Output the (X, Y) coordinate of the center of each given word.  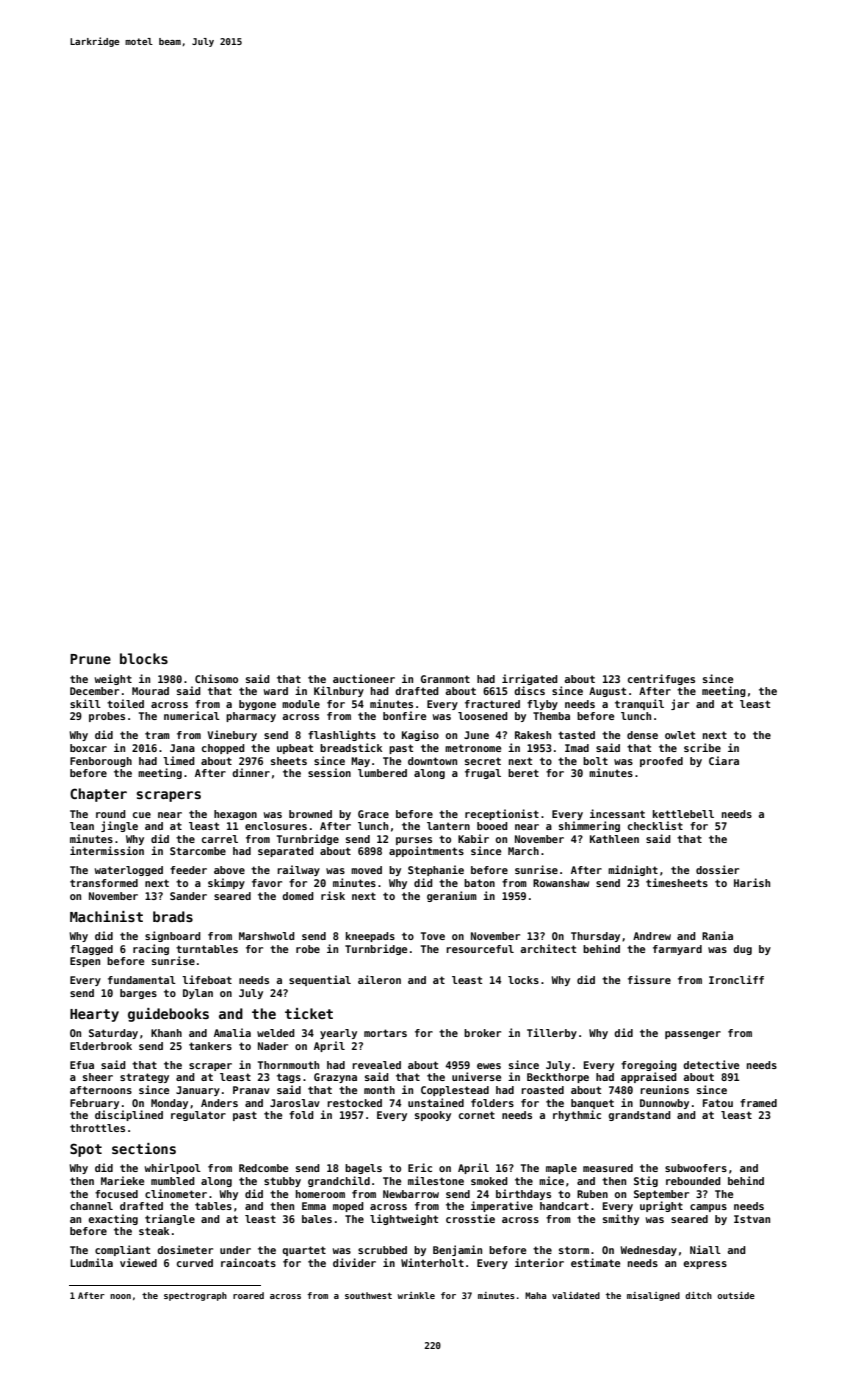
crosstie (470, 1218)
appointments (426, 851)
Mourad (150, 691)
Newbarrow (411, 1194)
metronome (473, 748)
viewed (138, 1262)
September (661, 1195)
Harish (752, 882)
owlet (680, 735)
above (229, 870)
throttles (97, 1128)
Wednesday (648, 1251)
